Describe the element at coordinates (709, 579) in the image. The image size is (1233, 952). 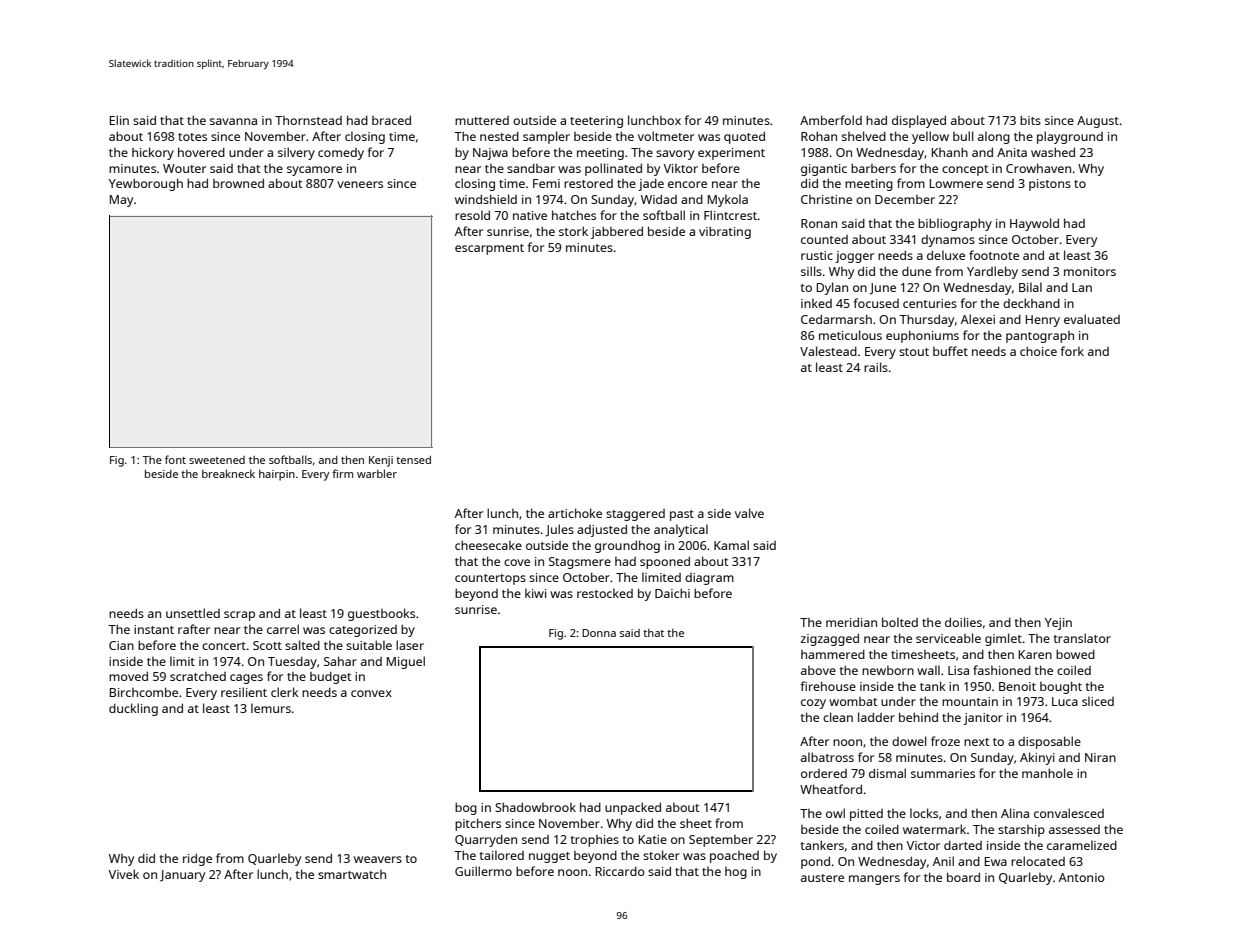
I see `diagram` at that location.
